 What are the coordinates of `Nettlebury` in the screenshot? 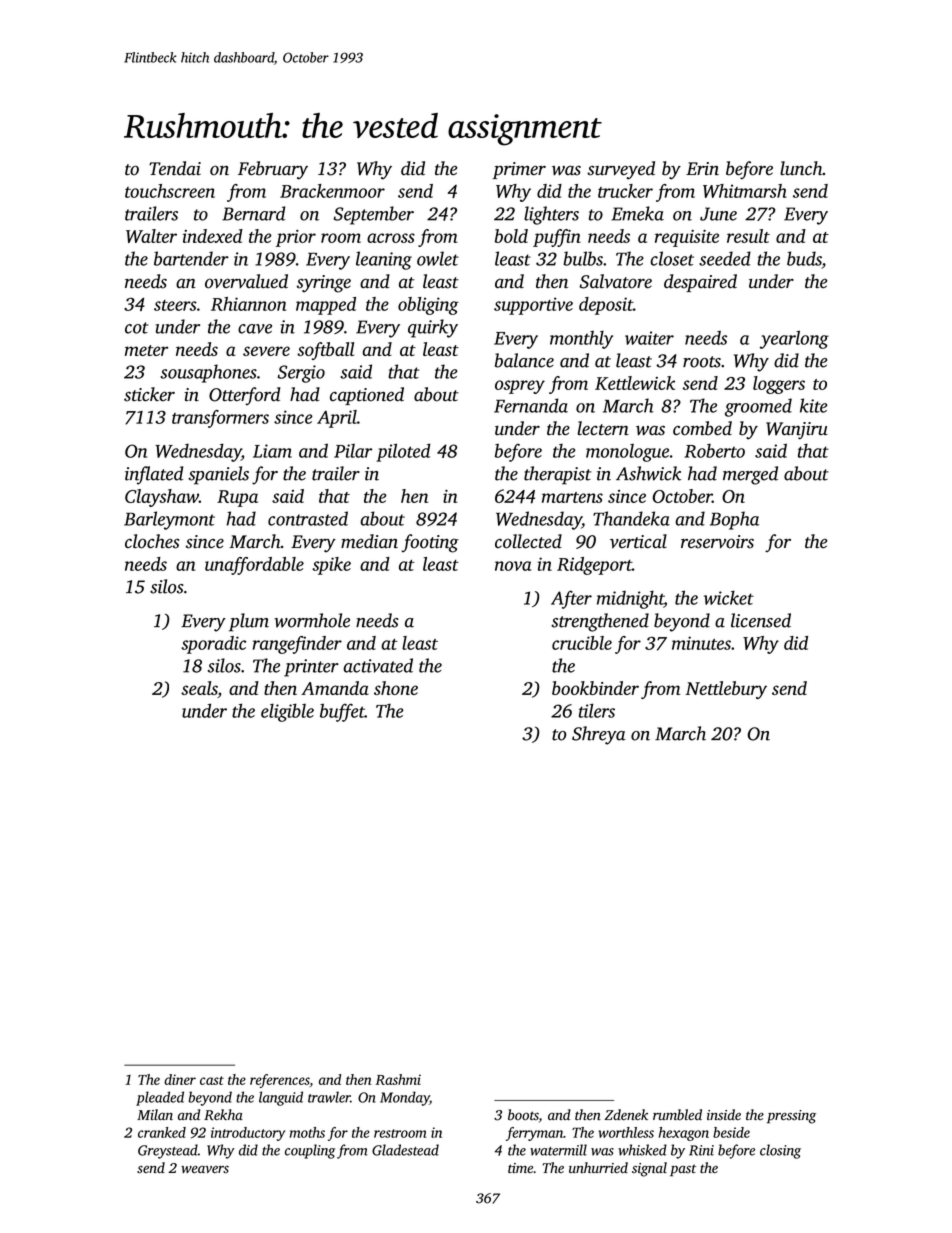 It's located at (726, 690).
